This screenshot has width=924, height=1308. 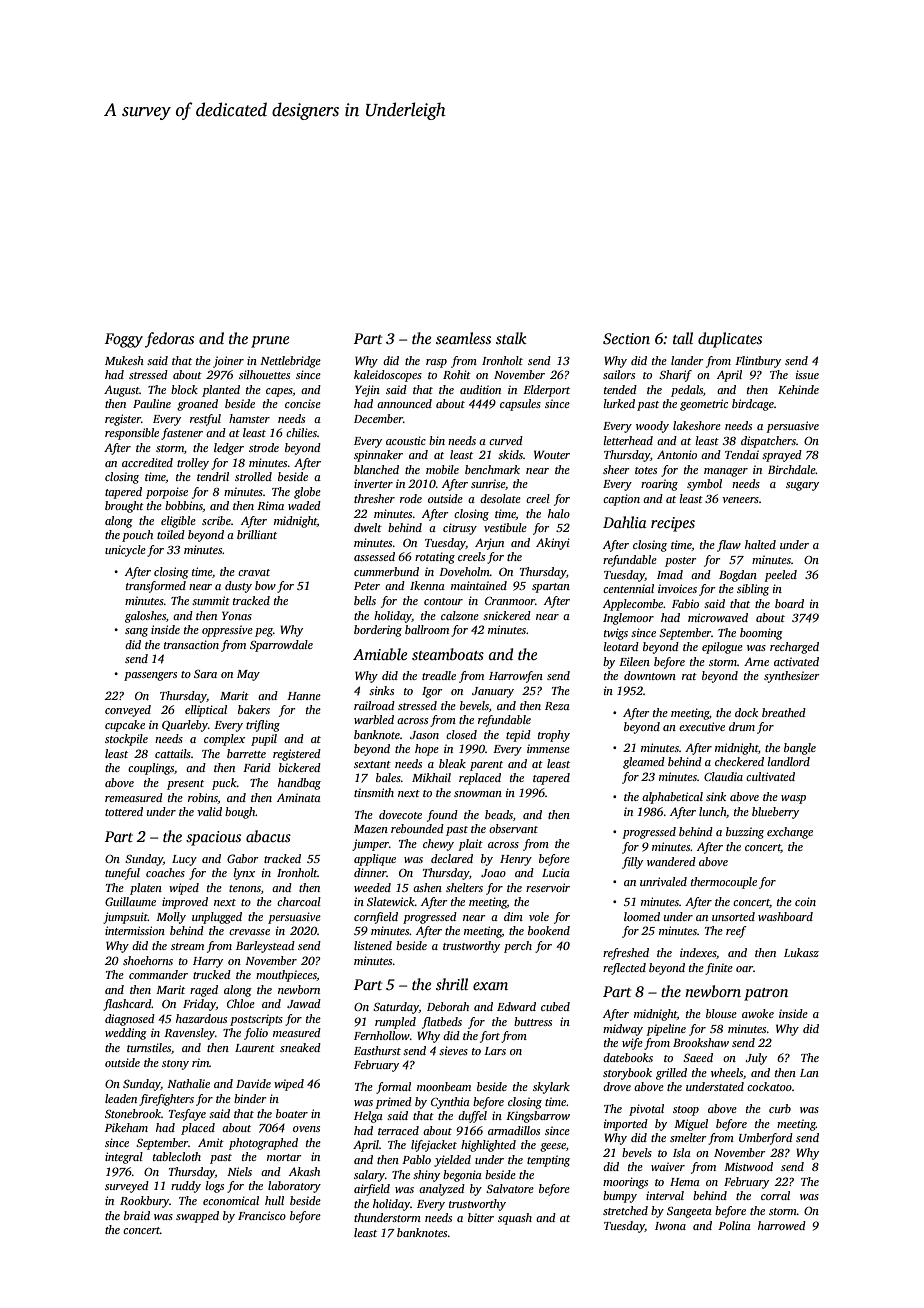 I want to click on peeled, so click(x=780, y=576).
